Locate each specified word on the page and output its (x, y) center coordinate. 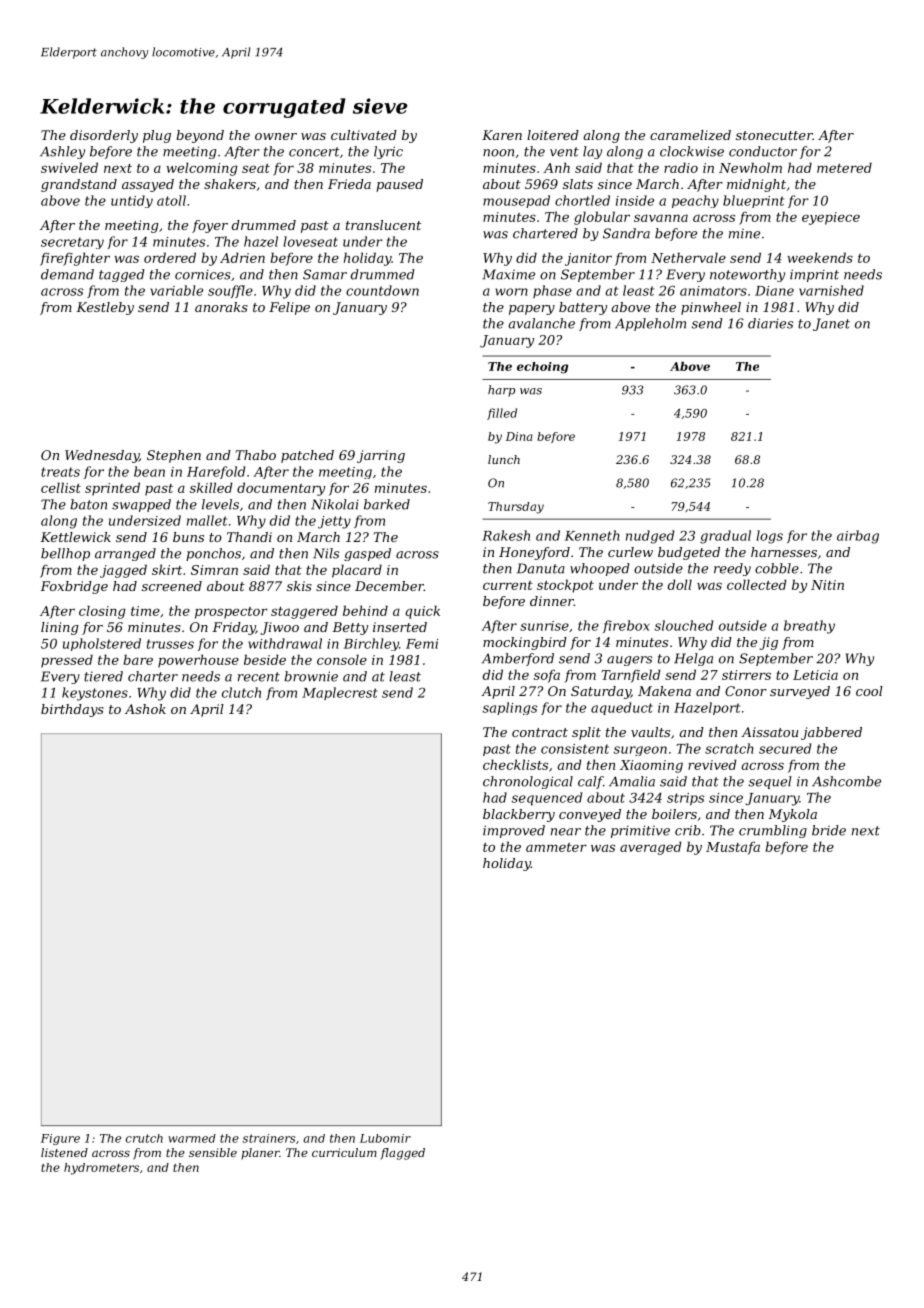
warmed (192, 1138)
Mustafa (733, 848)
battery (583, 308)
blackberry (519, 815)
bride (829, 830)
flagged (402, 1154)
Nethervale (688, 257)
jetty (334, 522)
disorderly (104, 136)
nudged (650, 537)
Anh (556, 167)
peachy (695, 201)
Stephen (174, 456)
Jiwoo (279, 628)
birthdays (72, 710)
